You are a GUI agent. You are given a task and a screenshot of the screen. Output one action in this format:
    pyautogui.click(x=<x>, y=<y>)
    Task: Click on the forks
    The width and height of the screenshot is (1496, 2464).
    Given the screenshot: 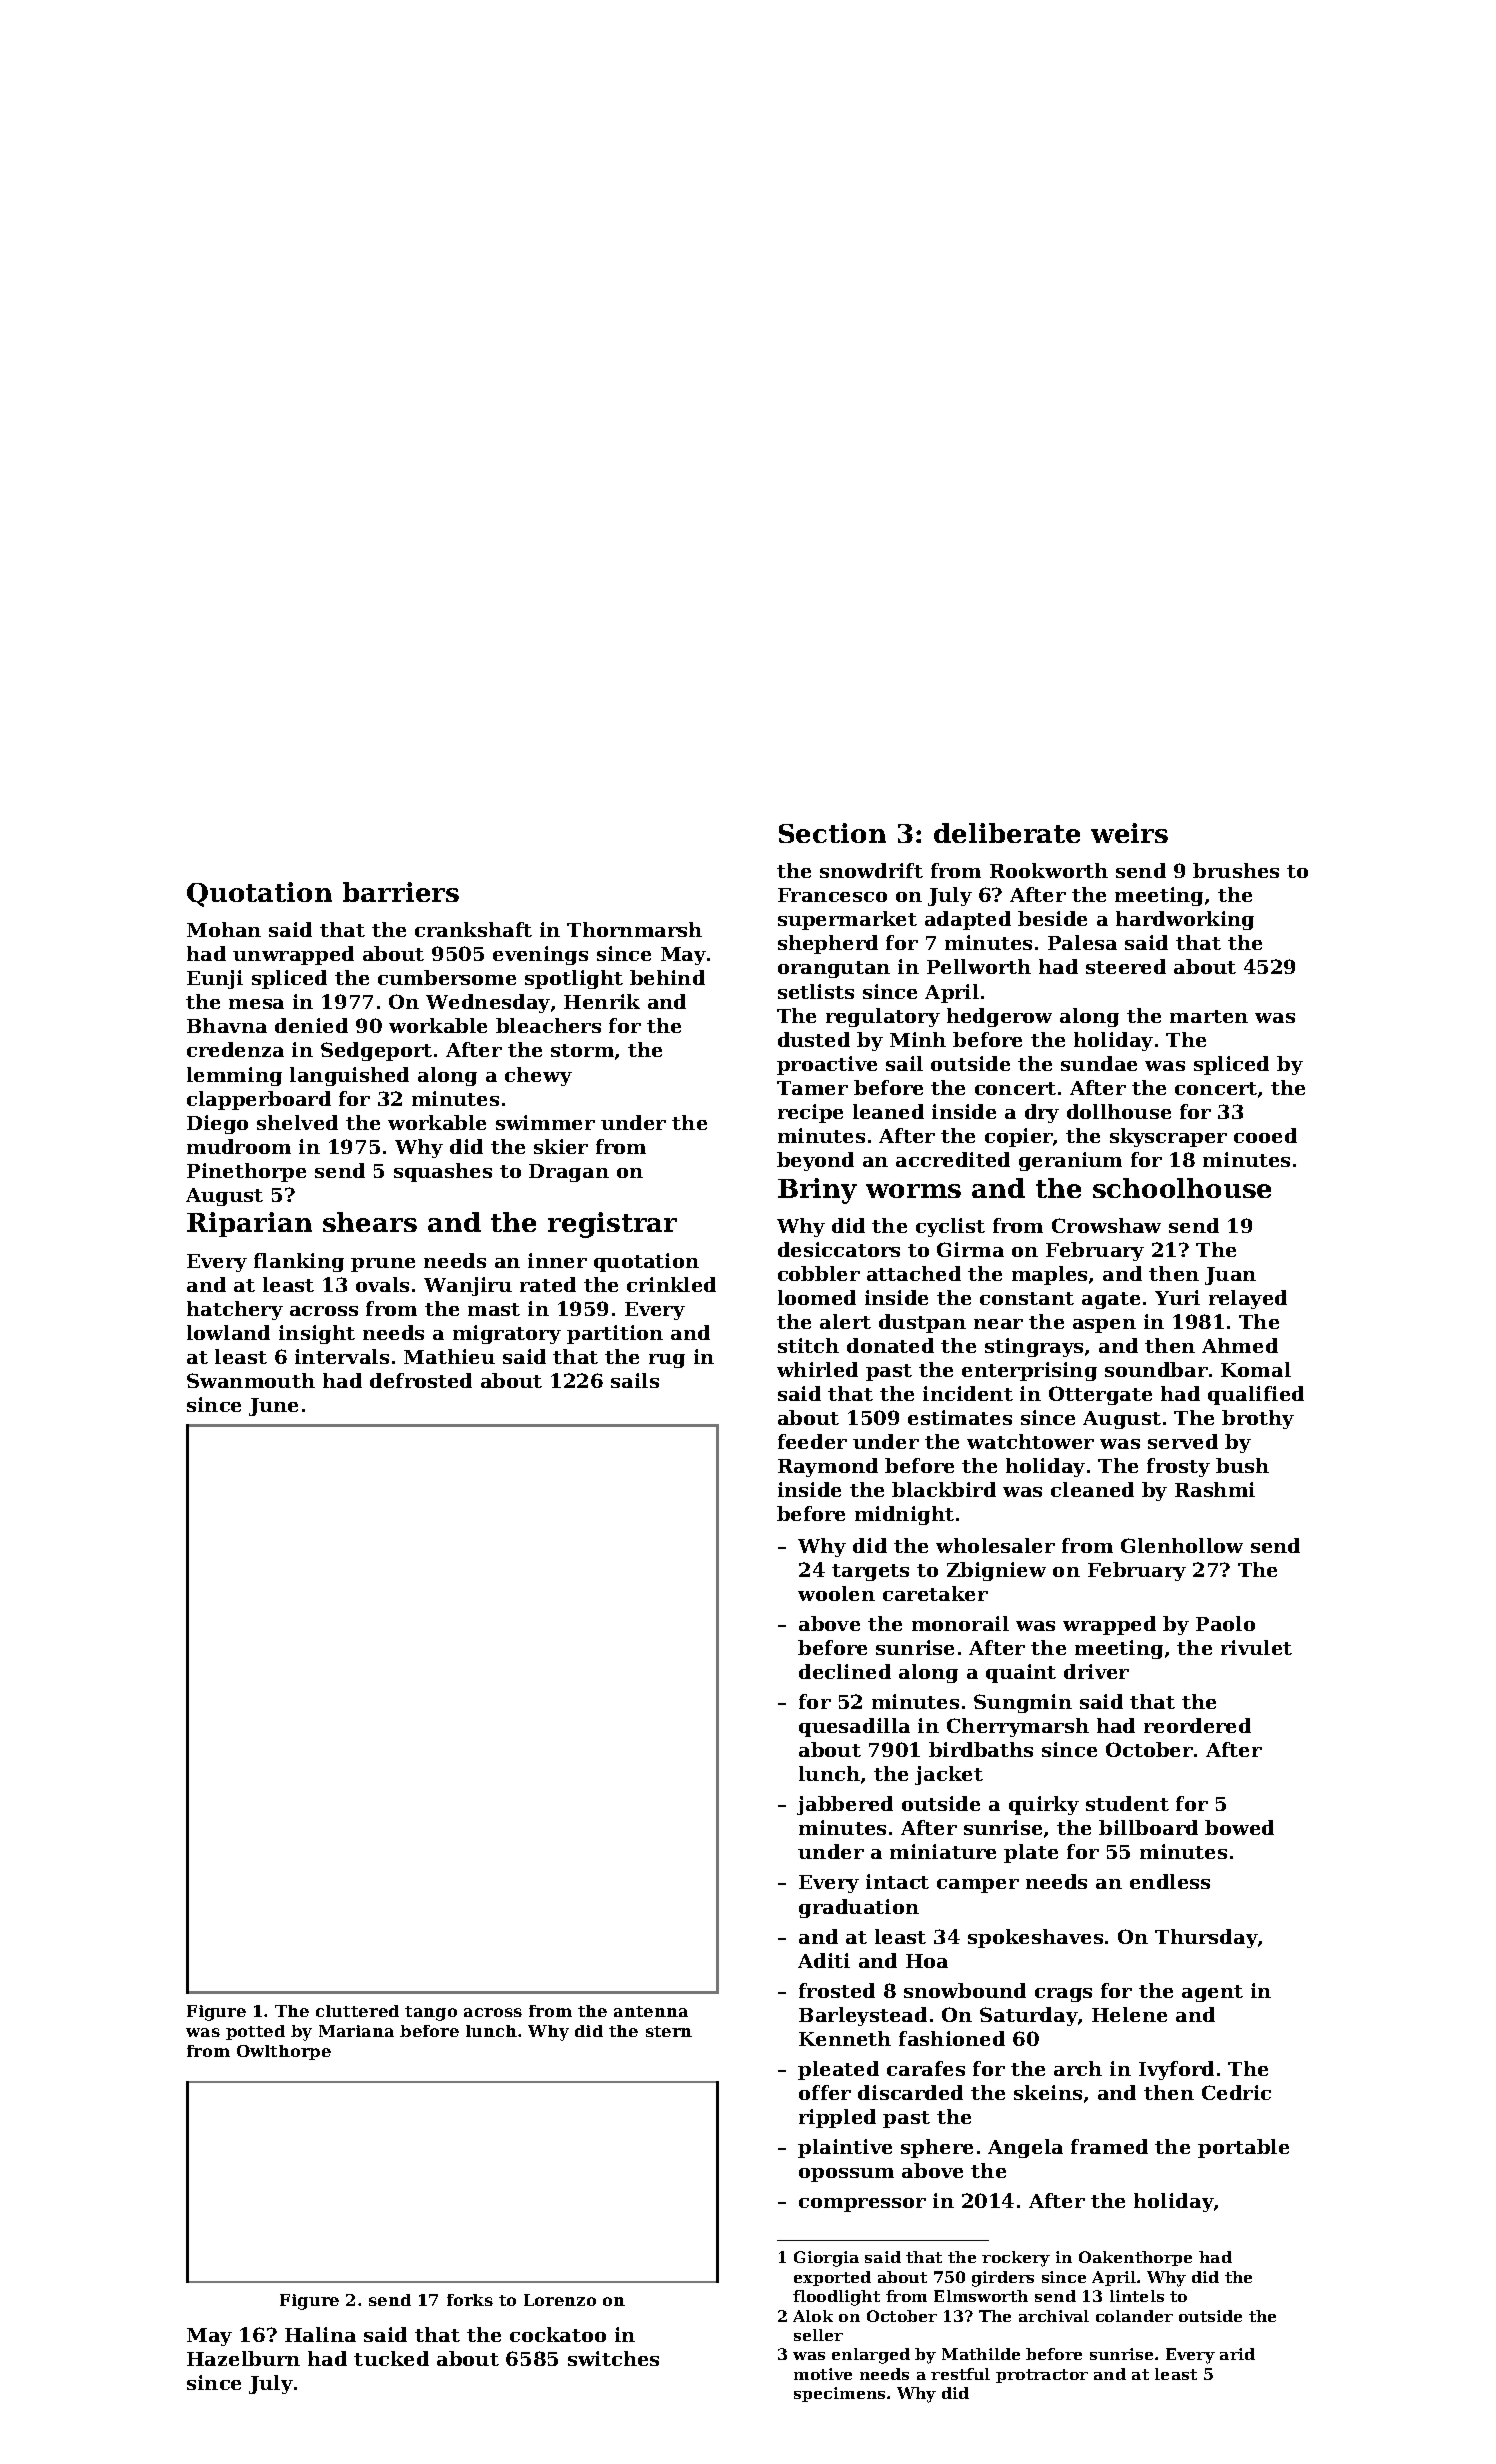 What is the action you would take?
    pyautogui.click(x=470, y=2300)
